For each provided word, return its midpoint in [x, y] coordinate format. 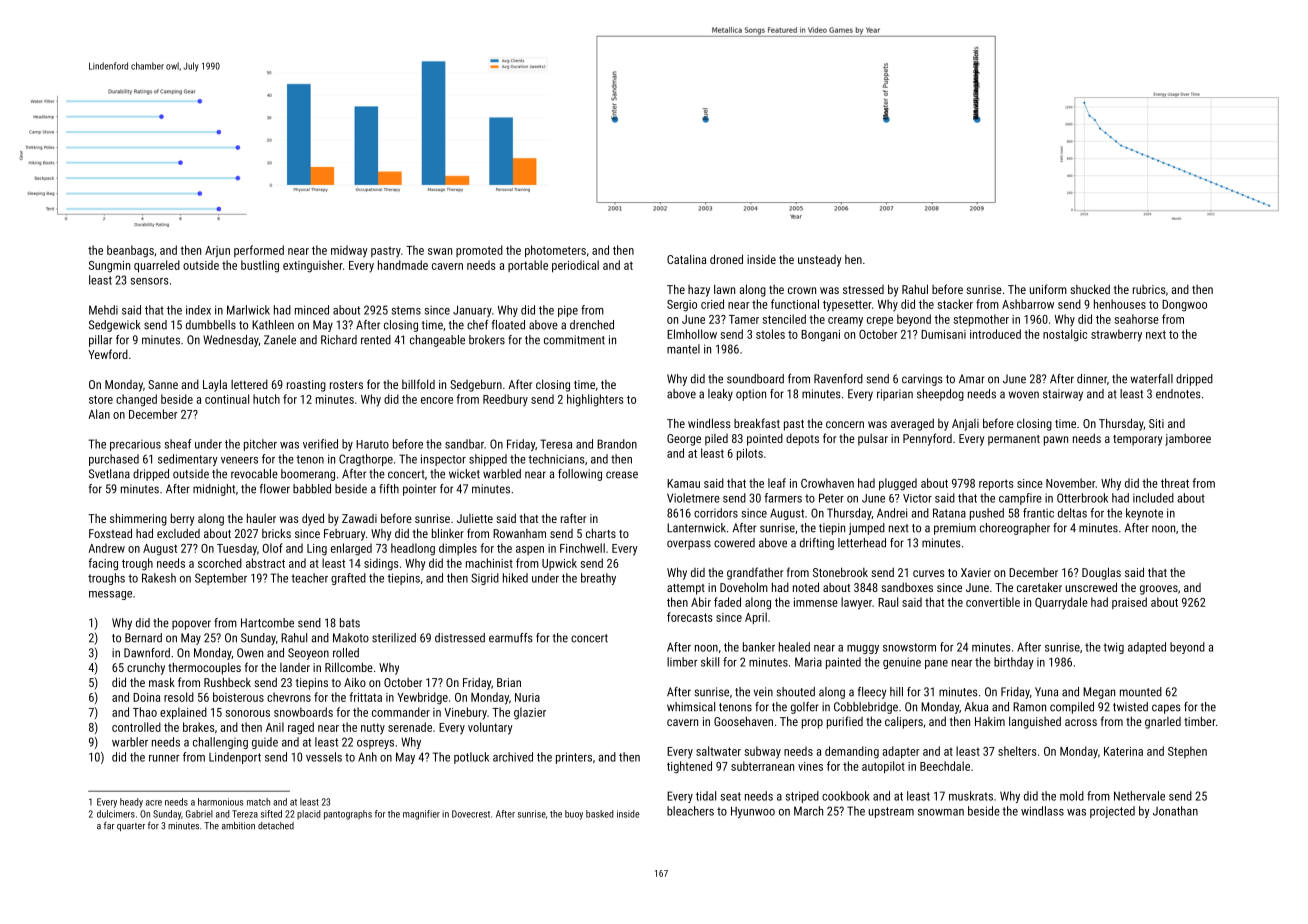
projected [1112, 812]
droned [726, 259]
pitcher [260, 445]
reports [996, 484]
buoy [574, 815]
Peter [831, 498]
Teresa [556, 444]
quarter [131, 827]
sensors [150, 281]
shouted [795, 692]
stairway [1063, 395]
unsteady [819, 261]
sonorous [248, 713]
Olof [273, 548]
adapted [1147, 648]
